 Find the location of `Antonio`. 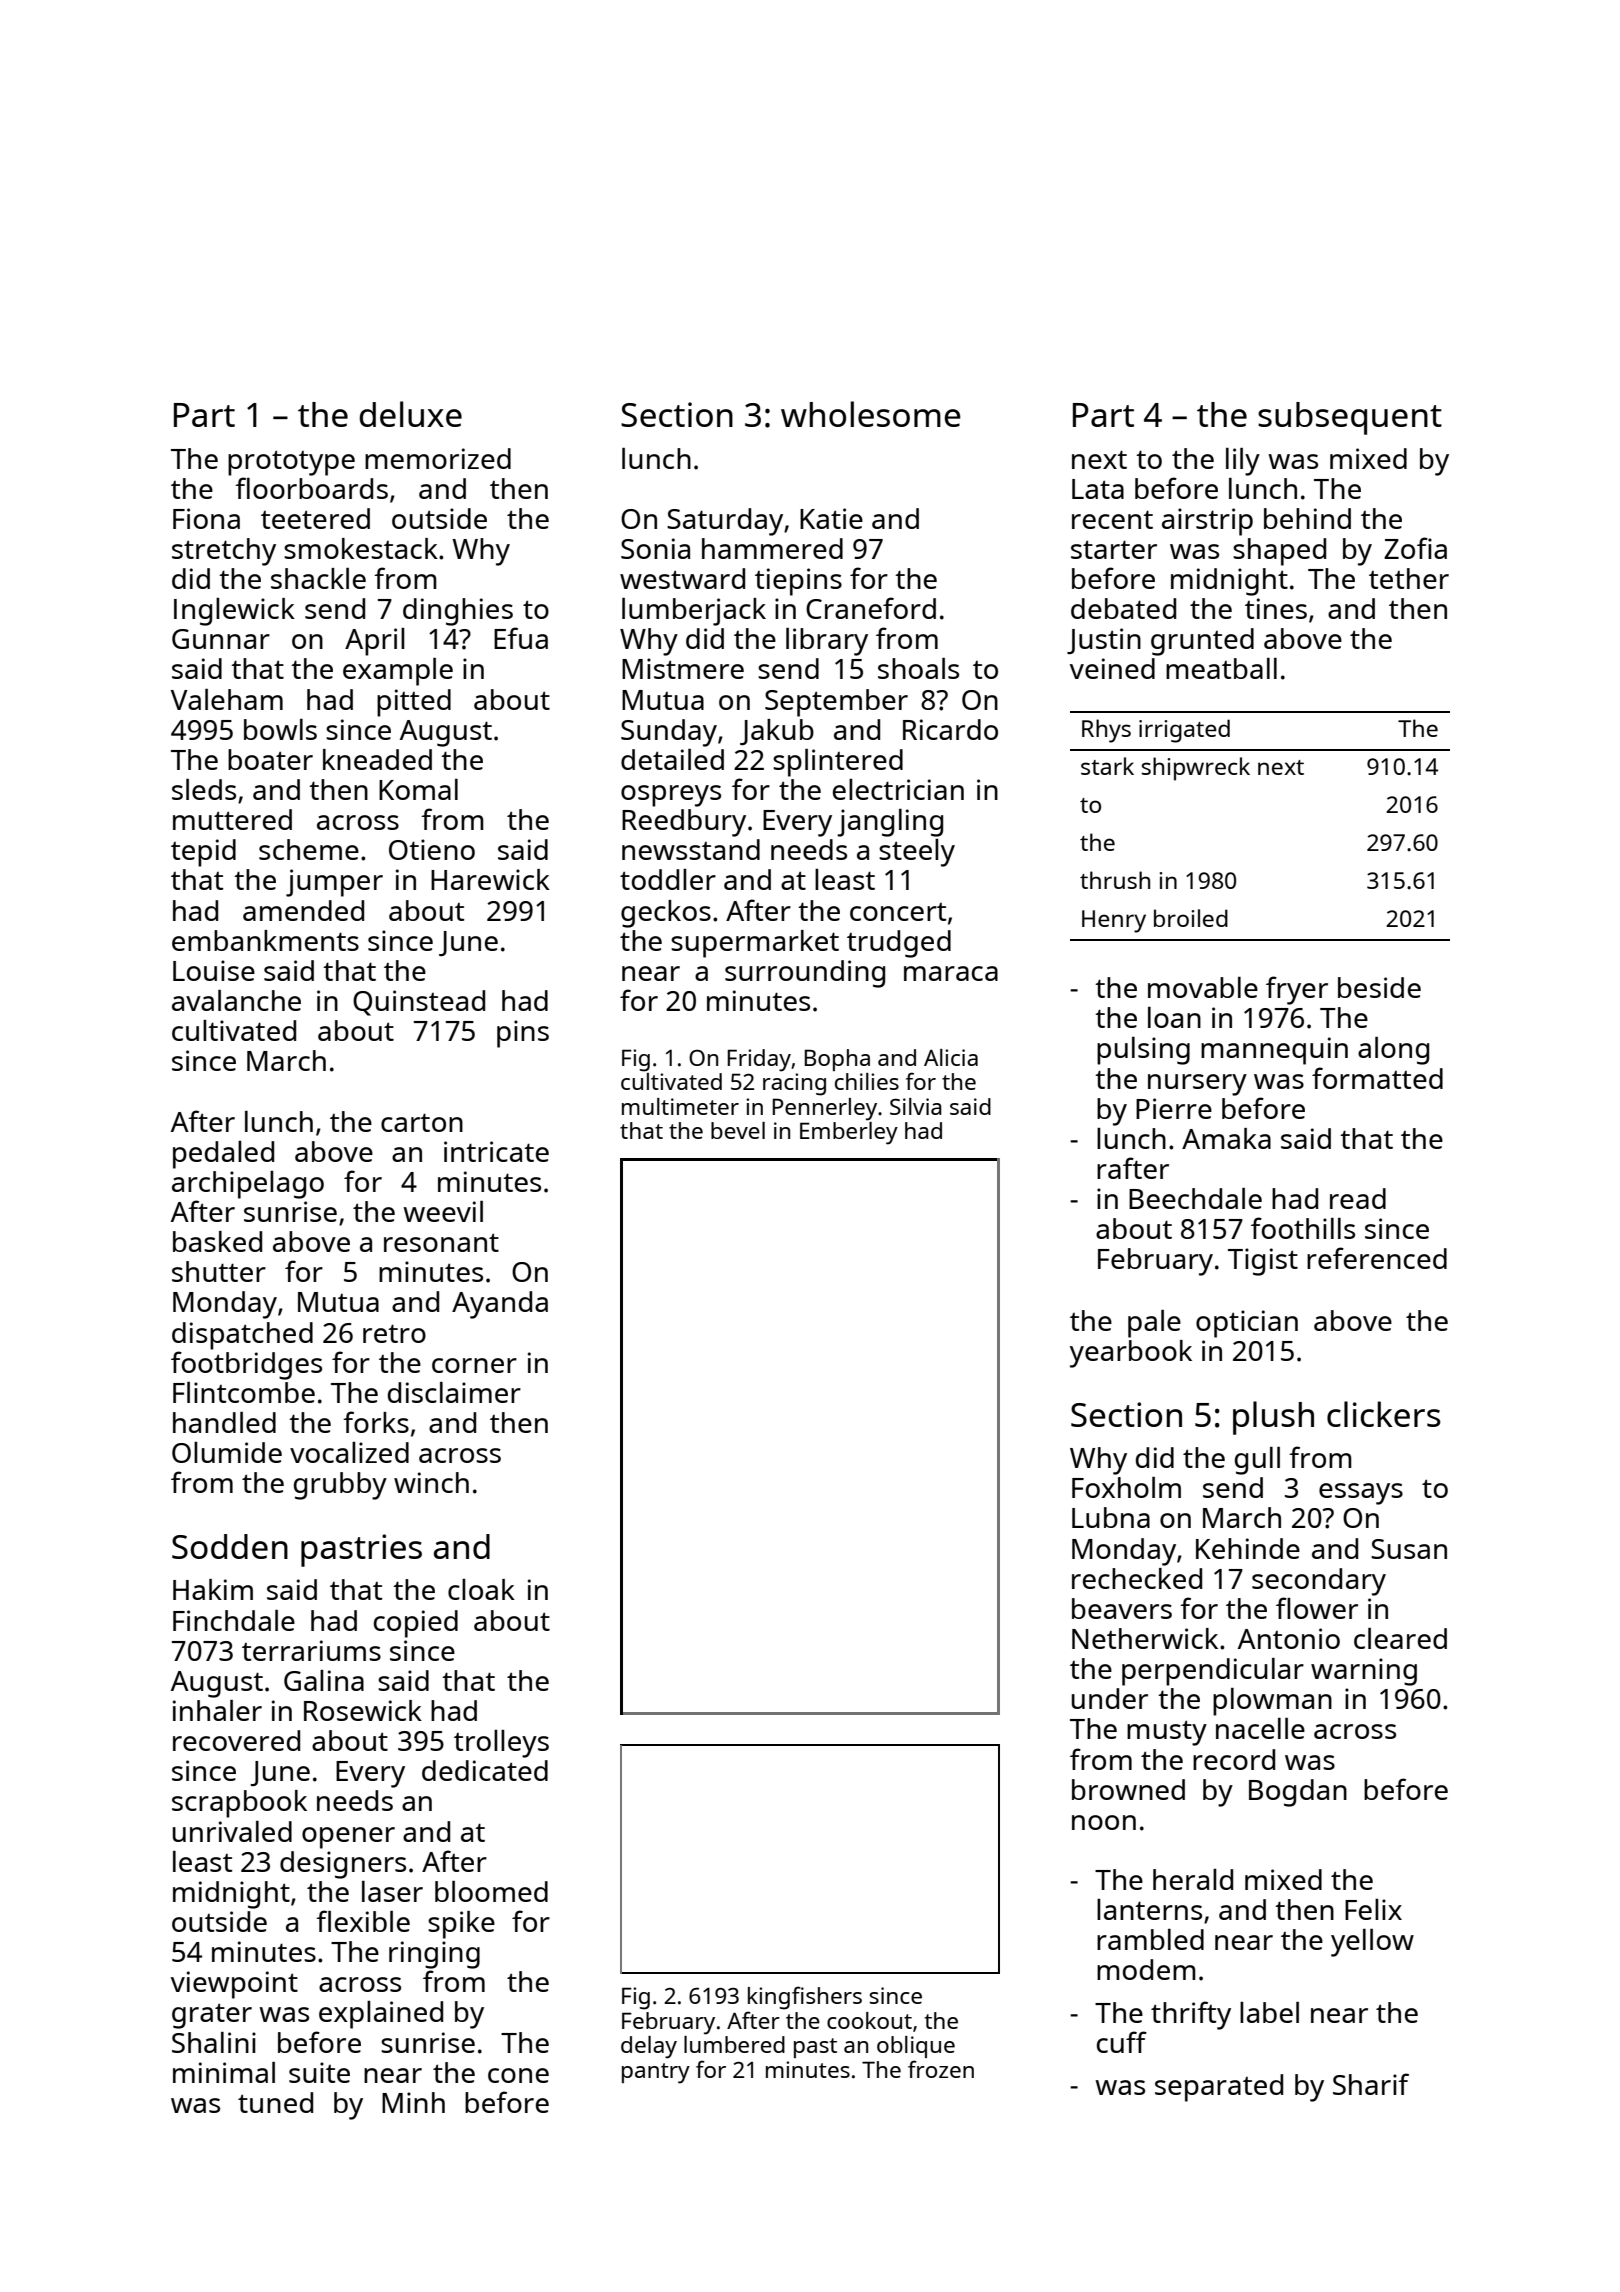

Antonio is located at coordinates (1289, 1638).
